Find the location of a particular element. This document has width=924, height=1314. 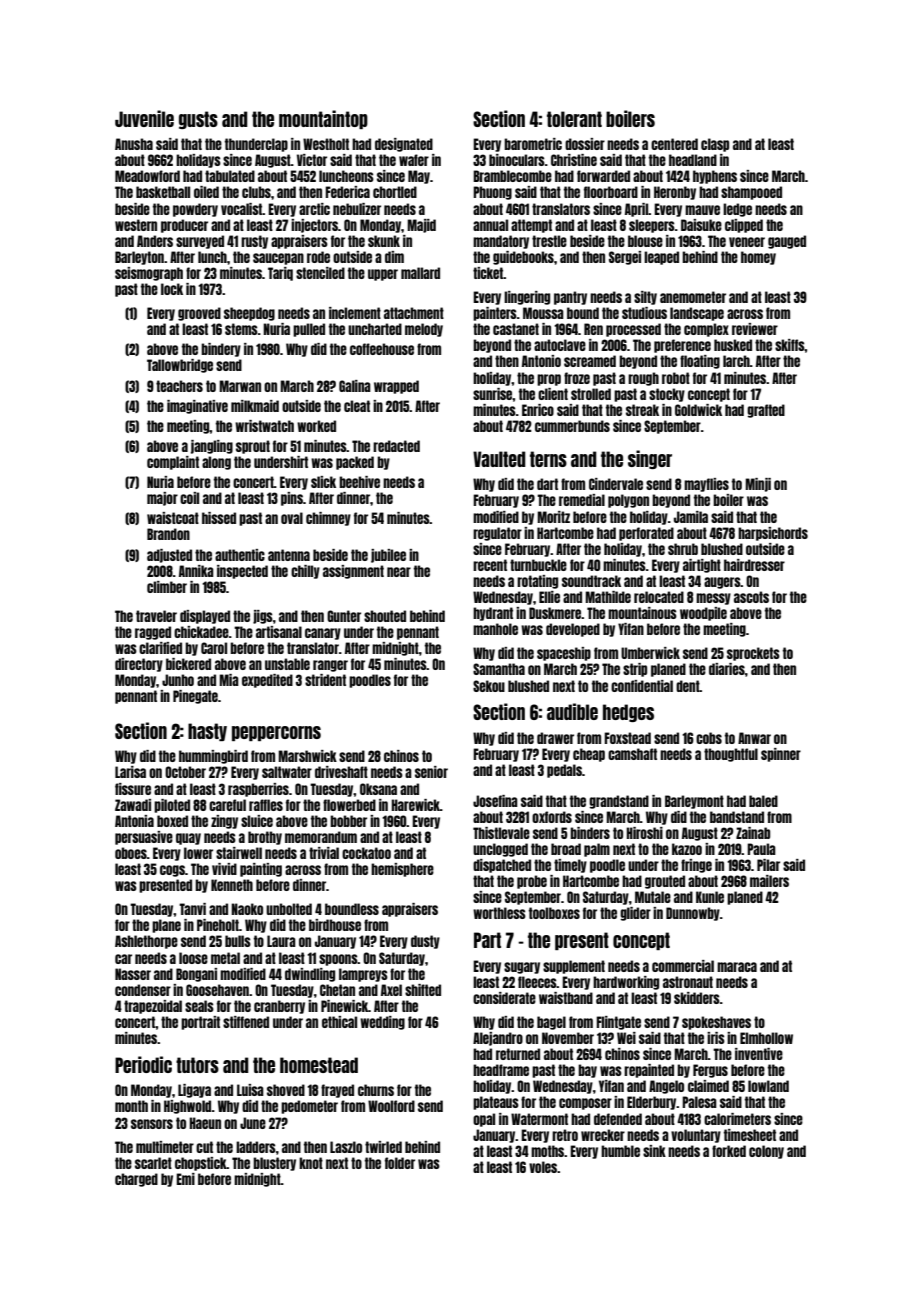

sensors is located at coordinates (152, 1124).
